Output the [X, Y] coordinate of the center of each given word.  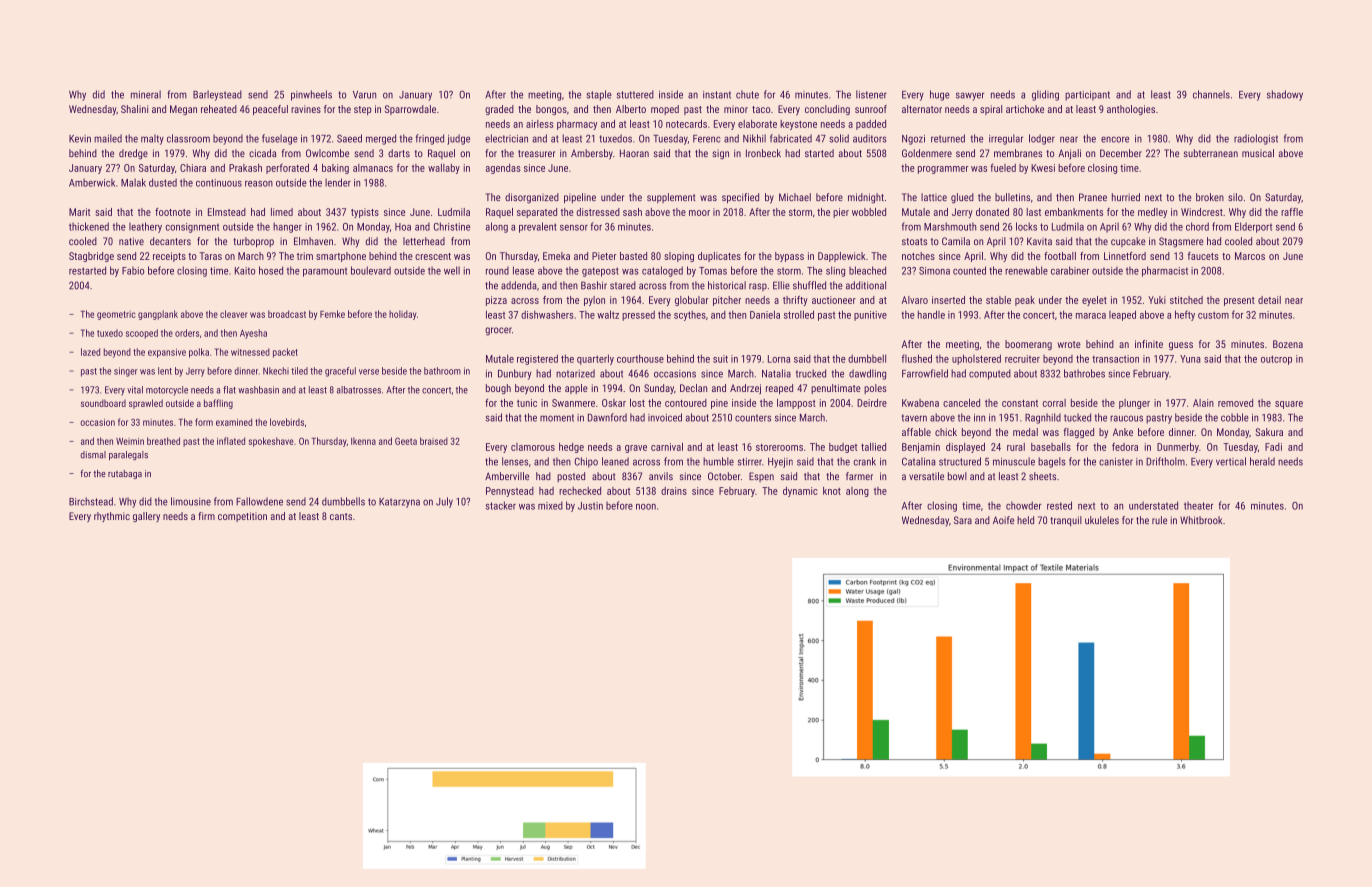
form [204, 422]
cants [341, 516]
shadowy [1285, 95]
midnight [866, 198]
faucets [1203, 256]
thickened [89, 226]
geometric [116, 315]
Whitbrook [1201, 520]
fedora [1125, 446]
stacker [501, 505]
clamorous [533, 447]
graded [499, 110]
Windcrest [1202, 212]
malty [152, 139]
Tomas [713, 271]
